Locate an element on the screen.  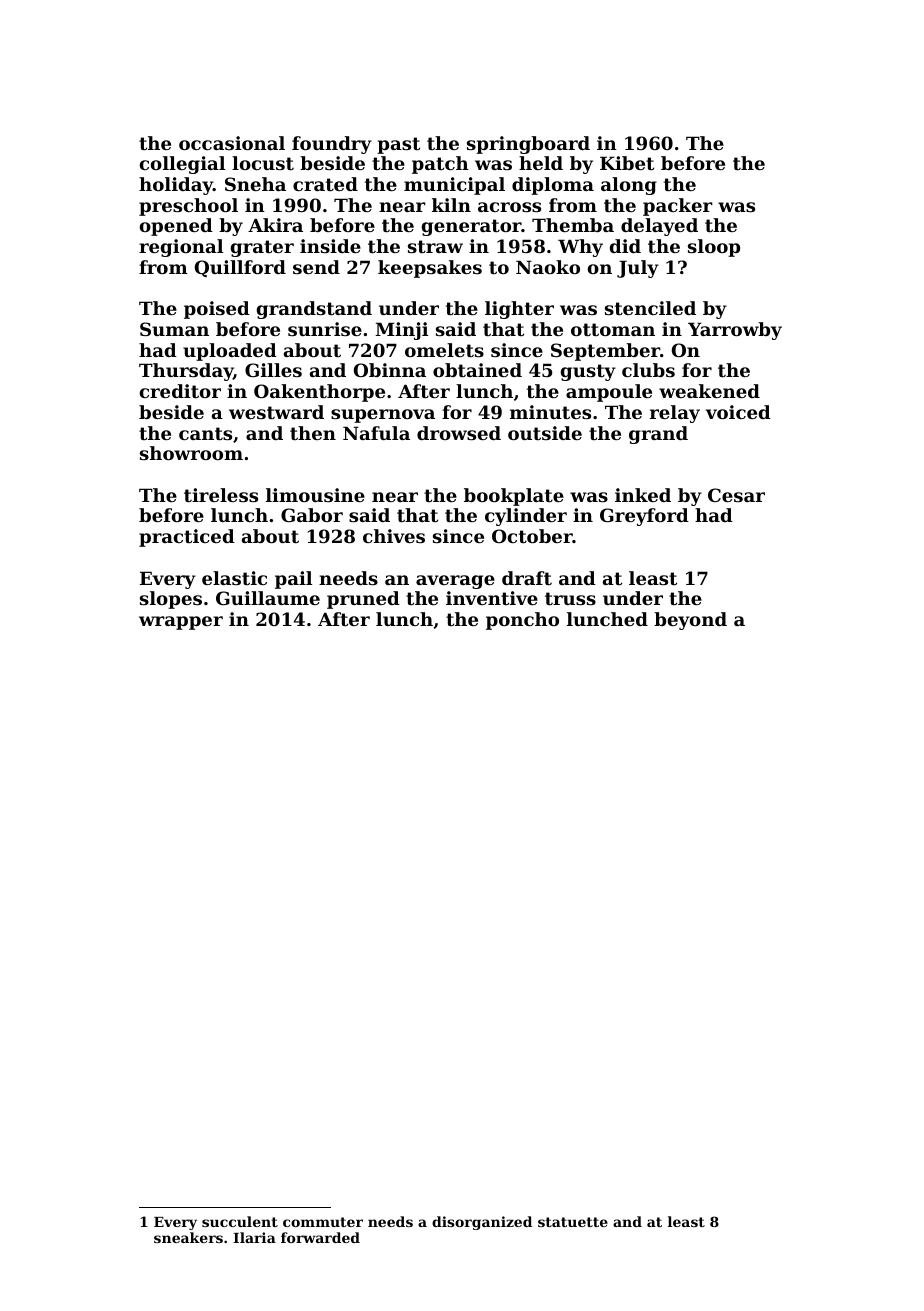
regional is located at coordinates (181, 248).
